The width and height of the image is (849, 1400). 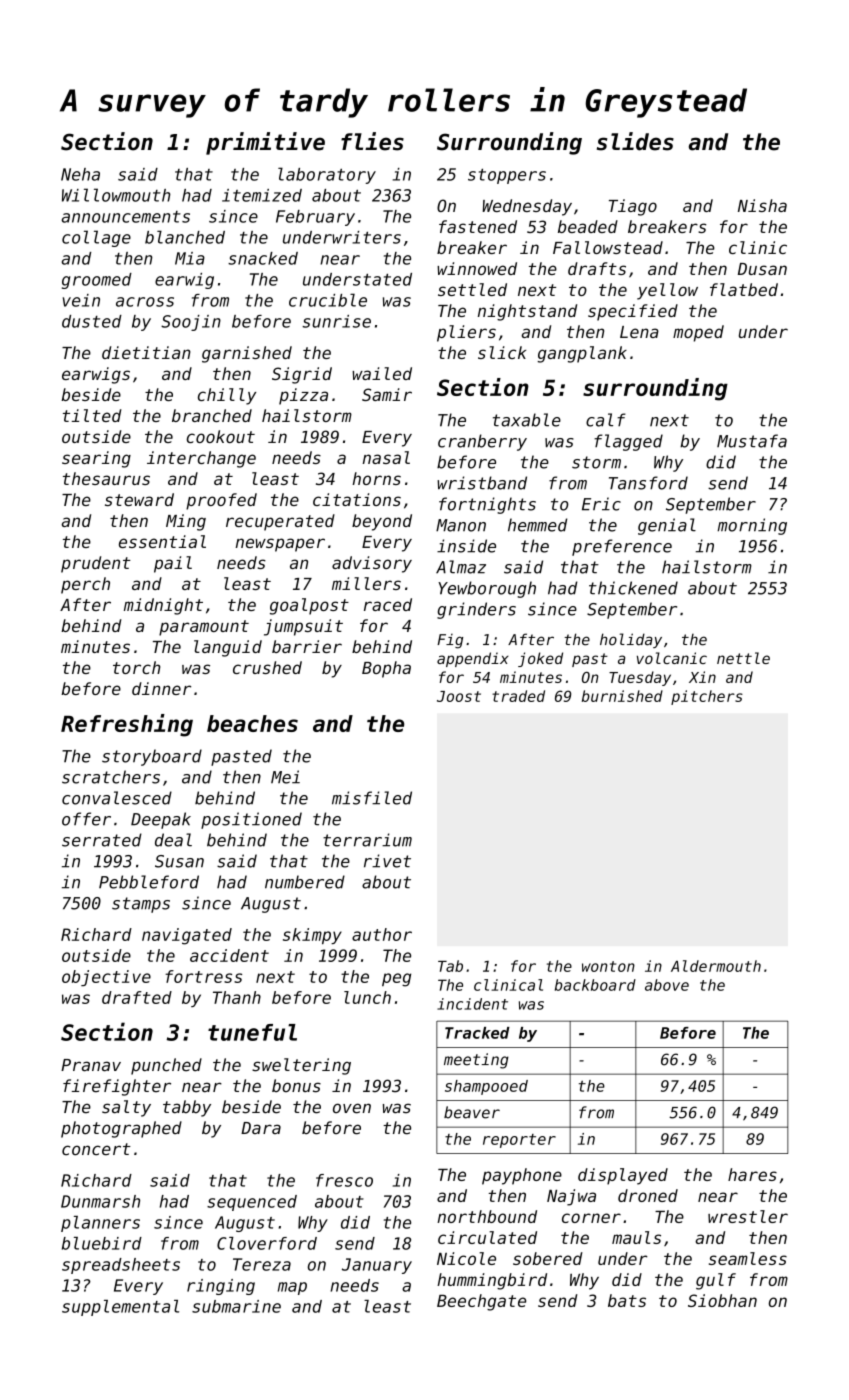 I want to click on serrated, so click(x=102, y=840).
